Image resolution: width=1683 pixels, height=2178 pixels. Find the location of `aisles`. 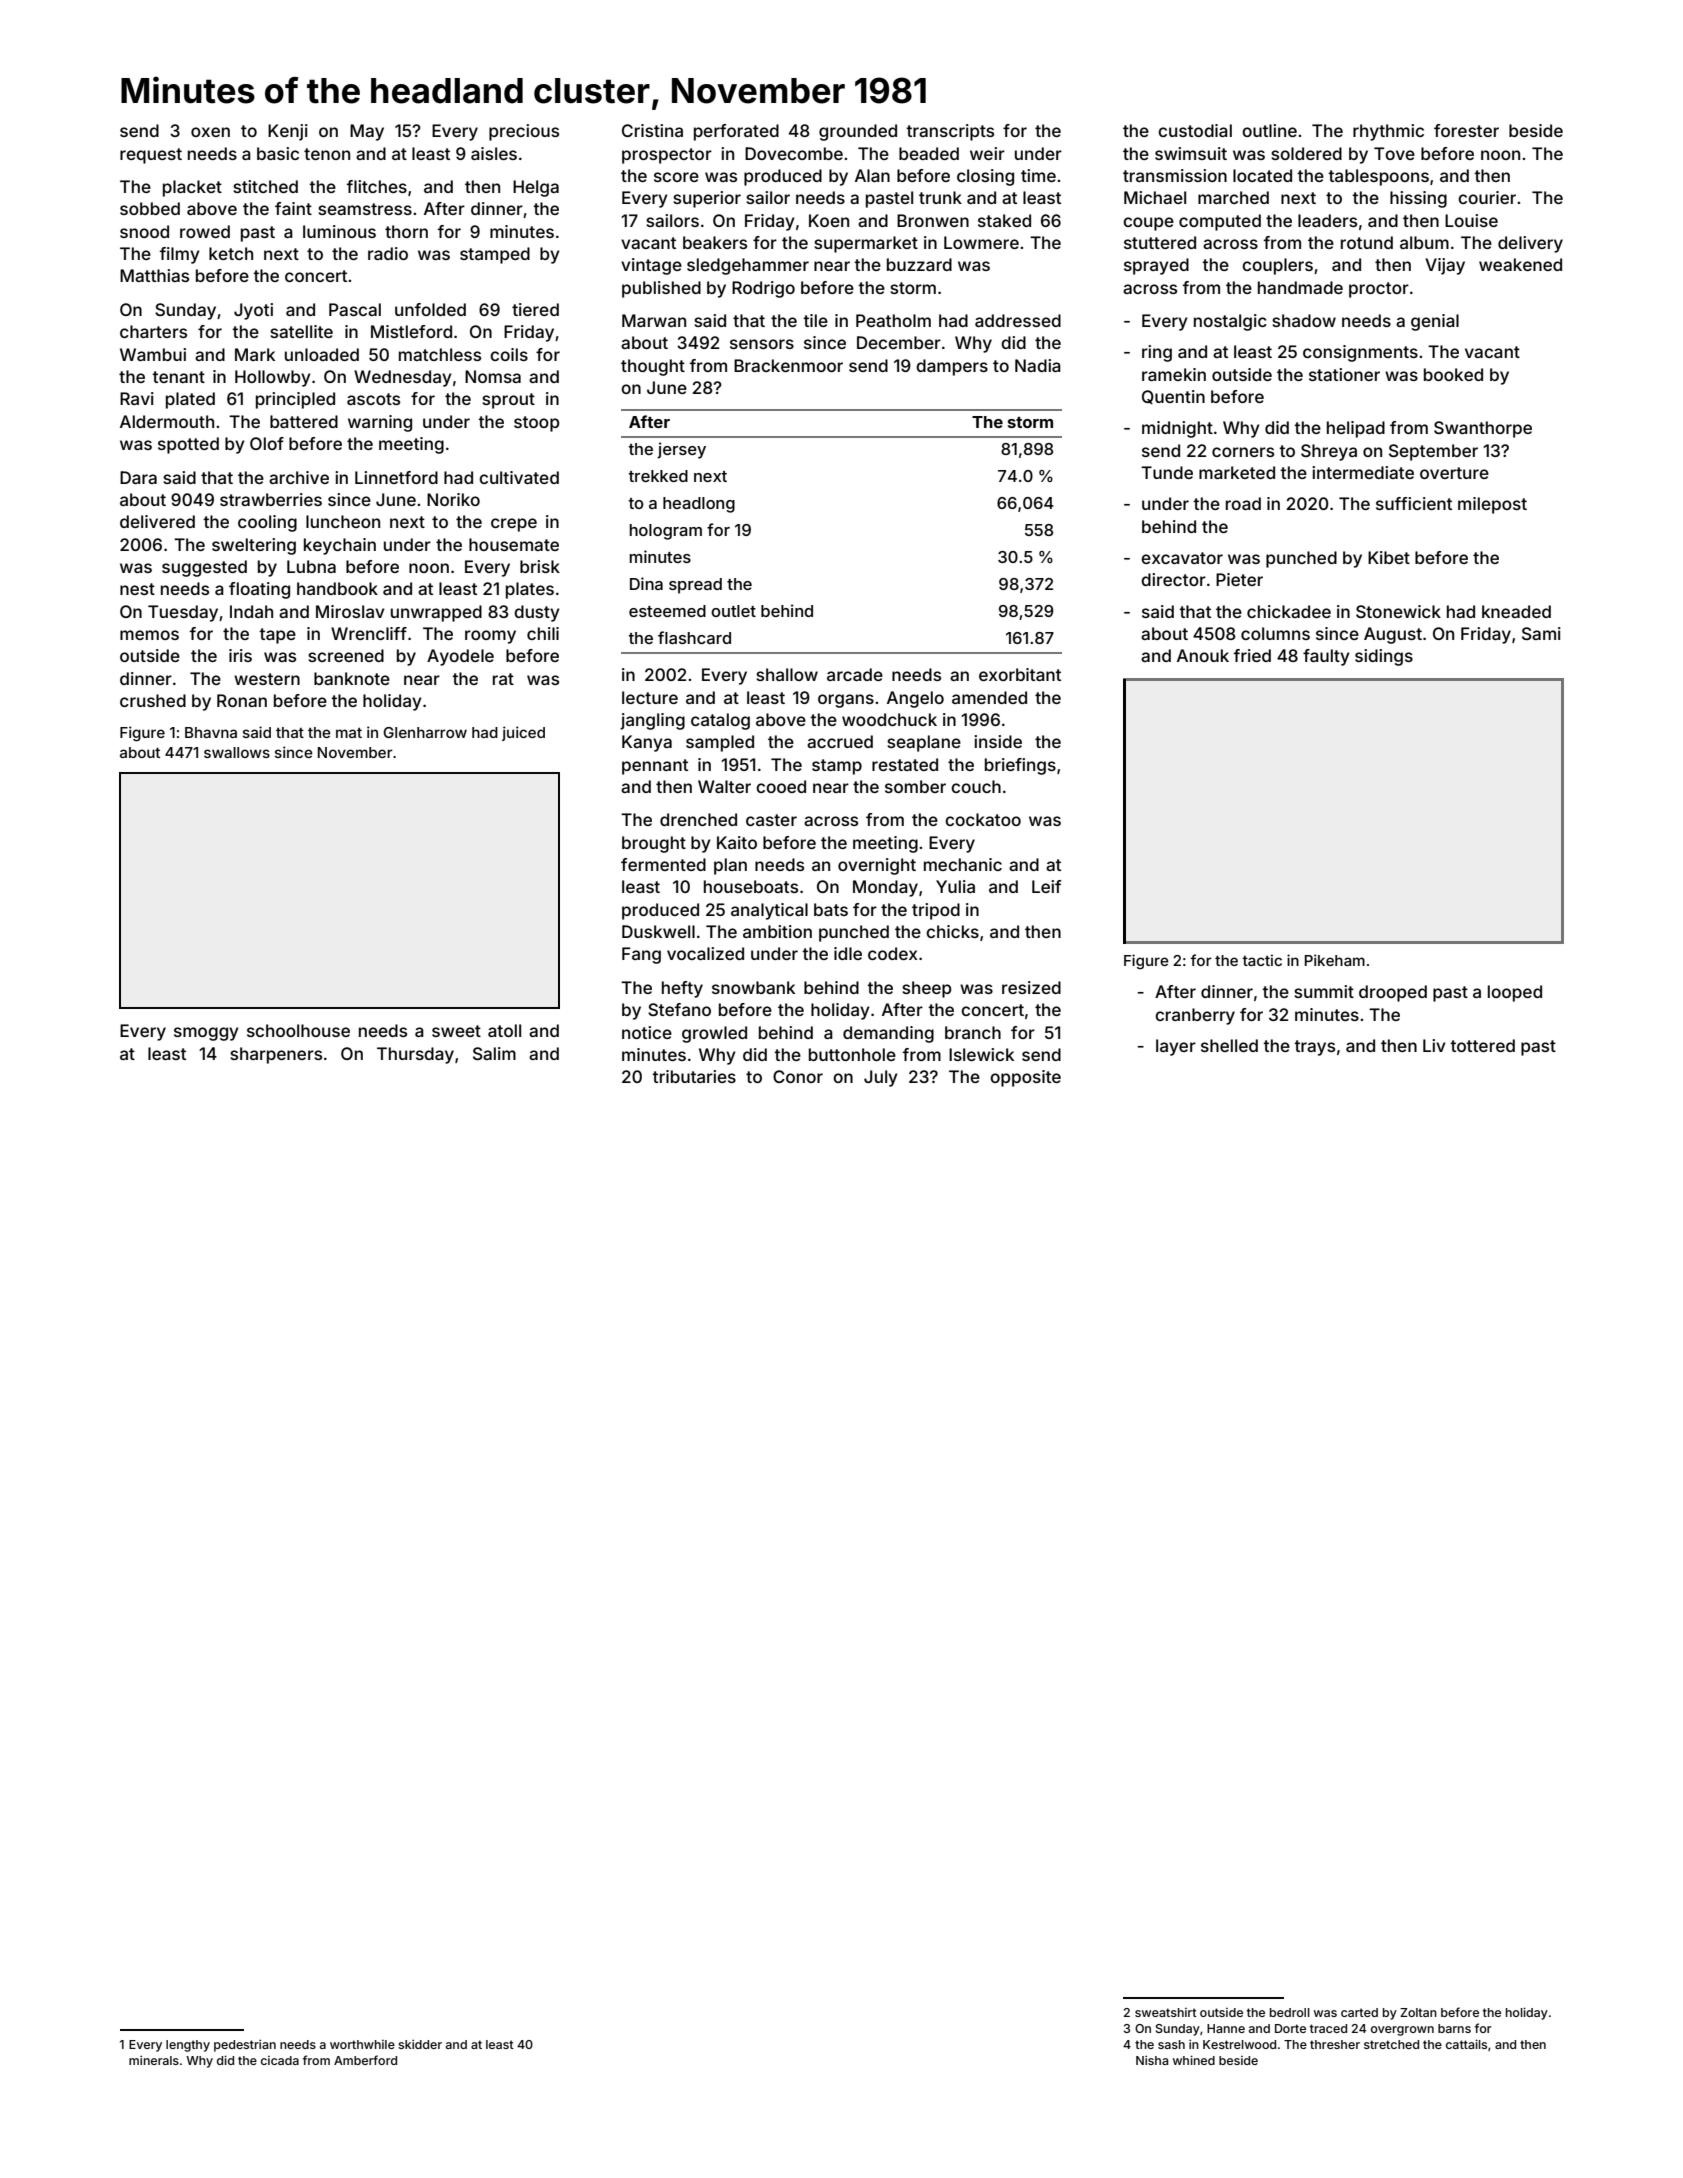

aisles is located at coordinates (494, 153).
